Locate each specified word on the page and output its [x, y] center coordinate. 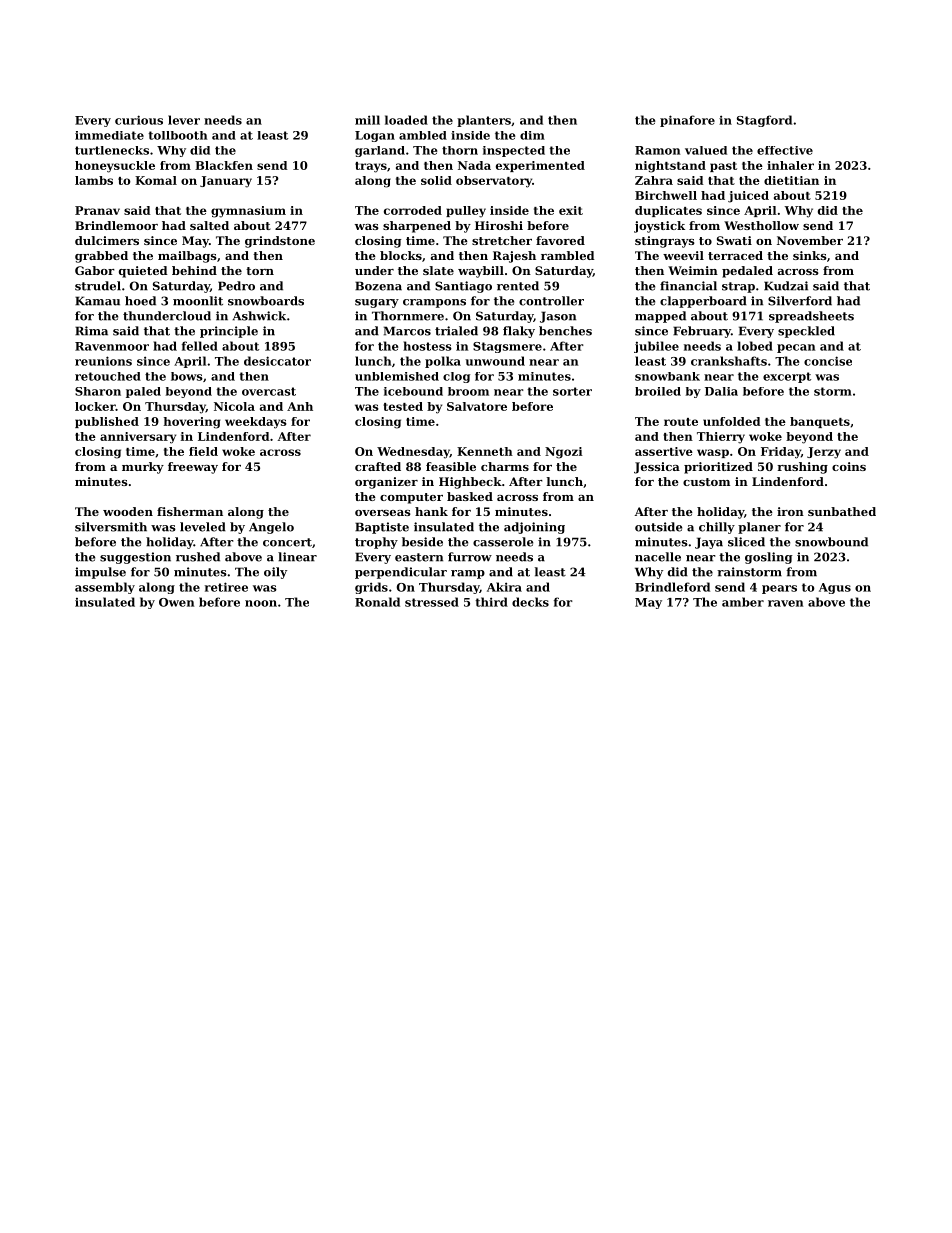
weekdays [256, 423]
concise [828, 361]
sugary [377, 303]
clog [456, 377]
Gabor [95, 270]
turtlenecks [112, 150]
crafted [378, 466]
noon [261, 603]
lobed [755, 346]
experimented [540, 166]
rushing [802, 468]
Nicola [234, 406]
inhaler [790, 165]
